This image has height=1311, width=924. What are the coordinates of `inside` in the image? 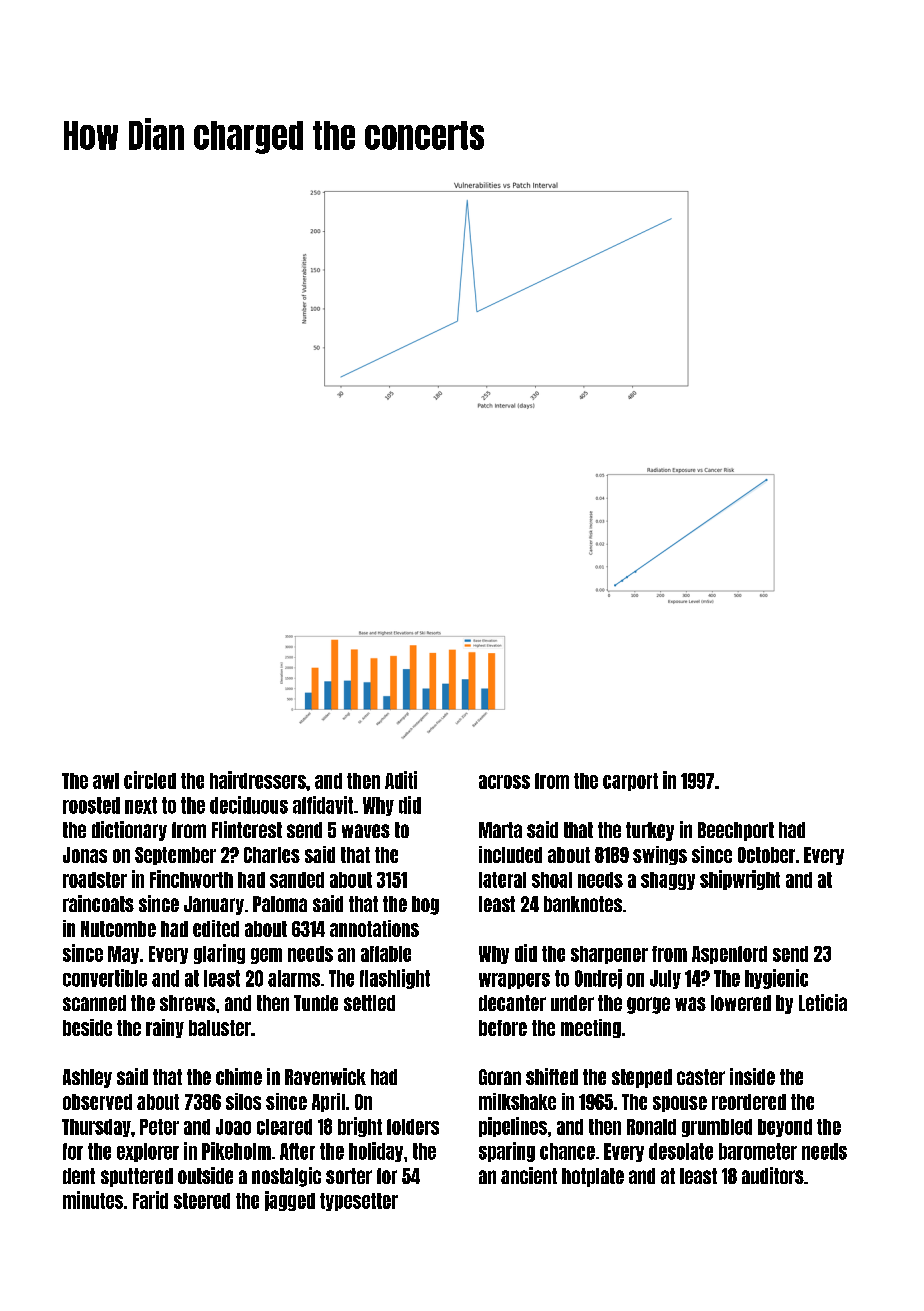 It's located at (752, 1076).
